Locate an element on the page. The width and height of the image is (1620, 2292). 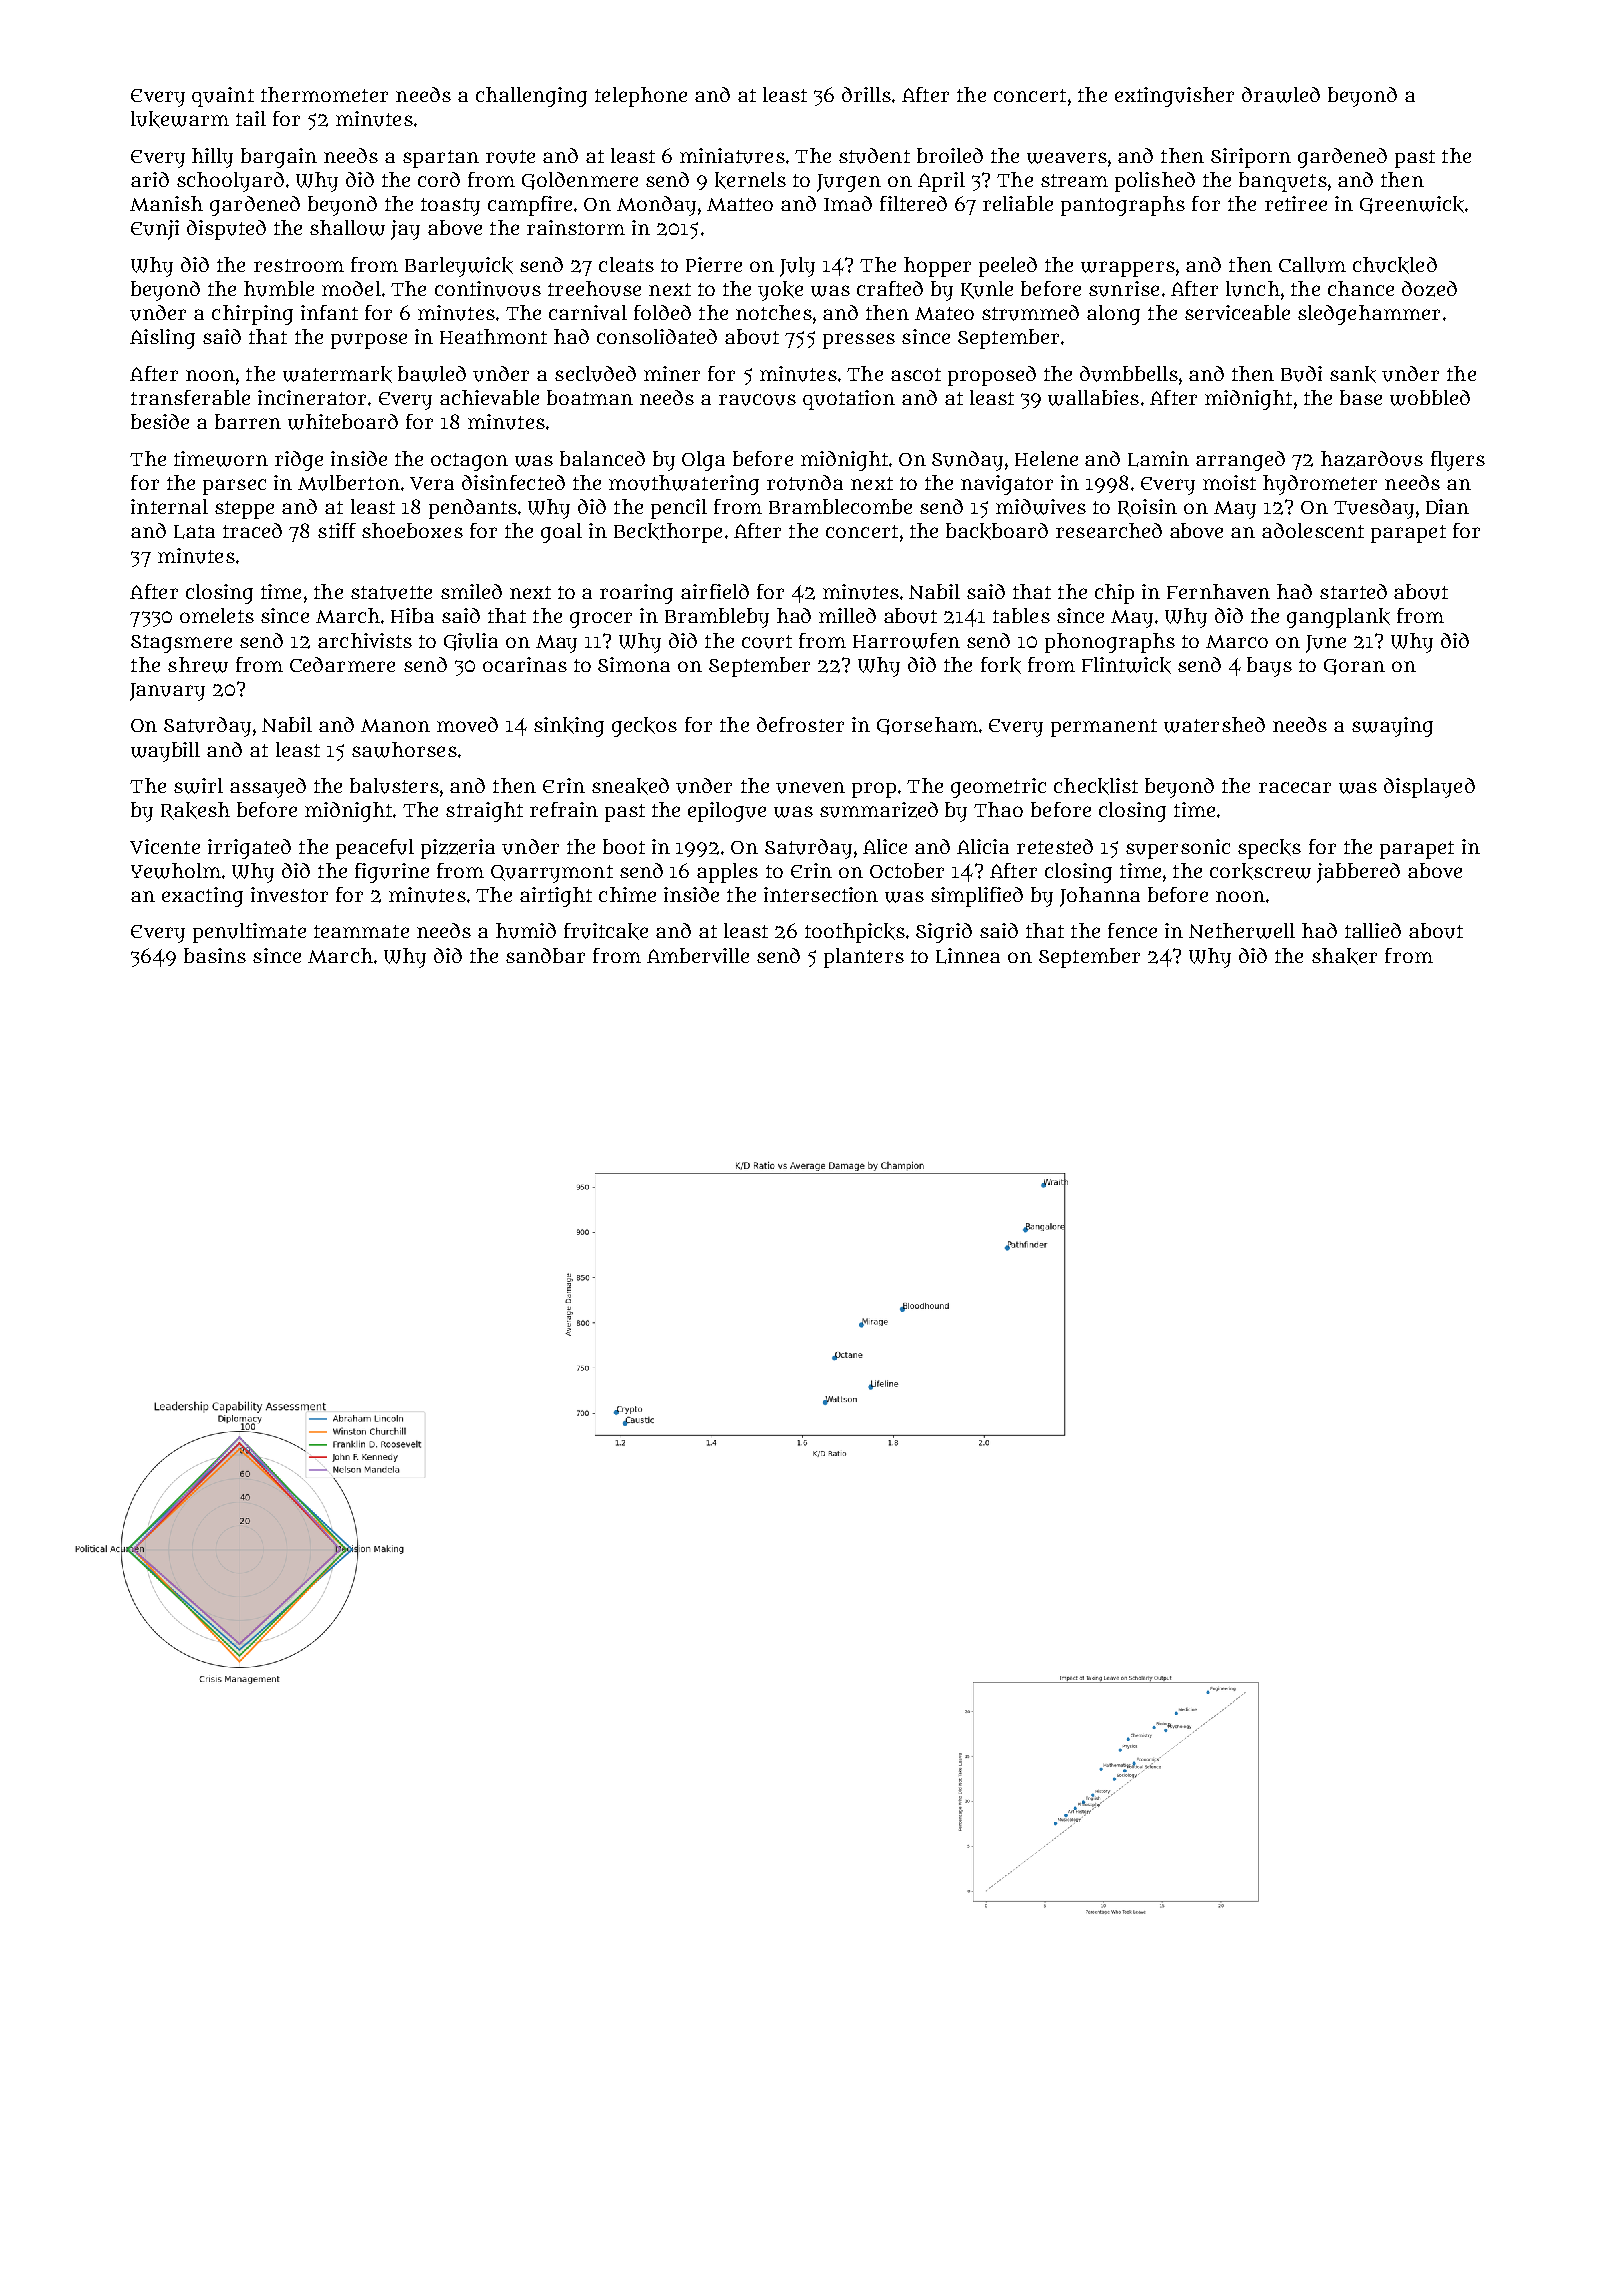
notches is located at coordinates (774, 312).
